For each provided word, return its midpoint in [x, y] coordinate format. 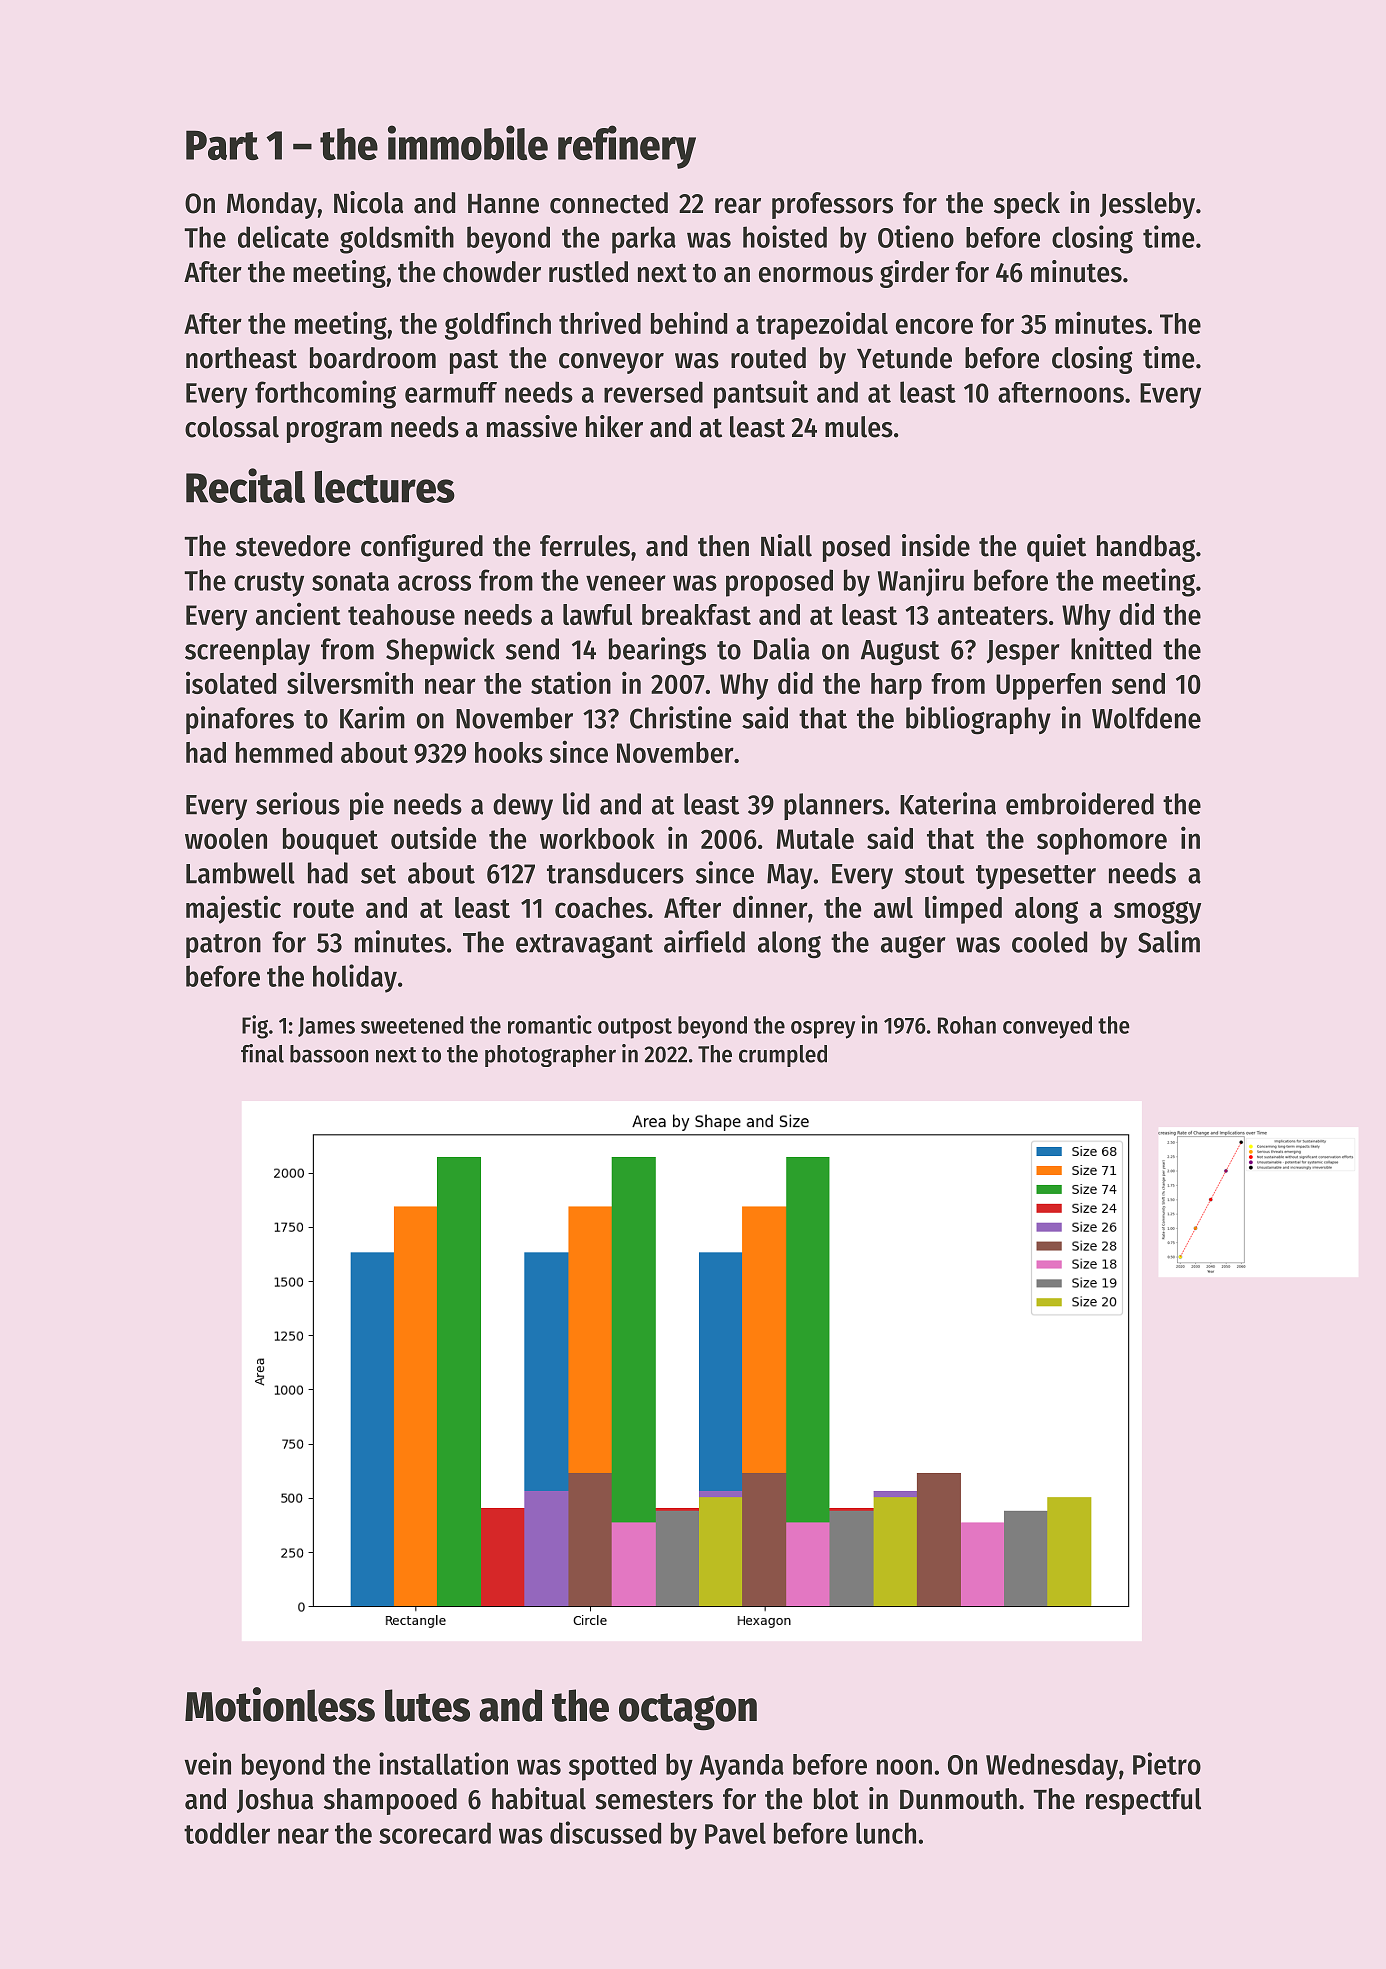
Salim [1169, 941]
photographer [550, 1056]
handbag [1146, 548]
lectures [385, 487]
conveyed [1047, 1027]
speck [1027, 205]
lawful [597, 614]
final [262, 1053]
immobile [468, 142]
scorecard [435, 1833]
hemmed [284, 752]
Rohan [967, 1025]
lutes [427, 1705]
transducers [615, 873]
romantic [550, 1024]
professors [832, 205]
